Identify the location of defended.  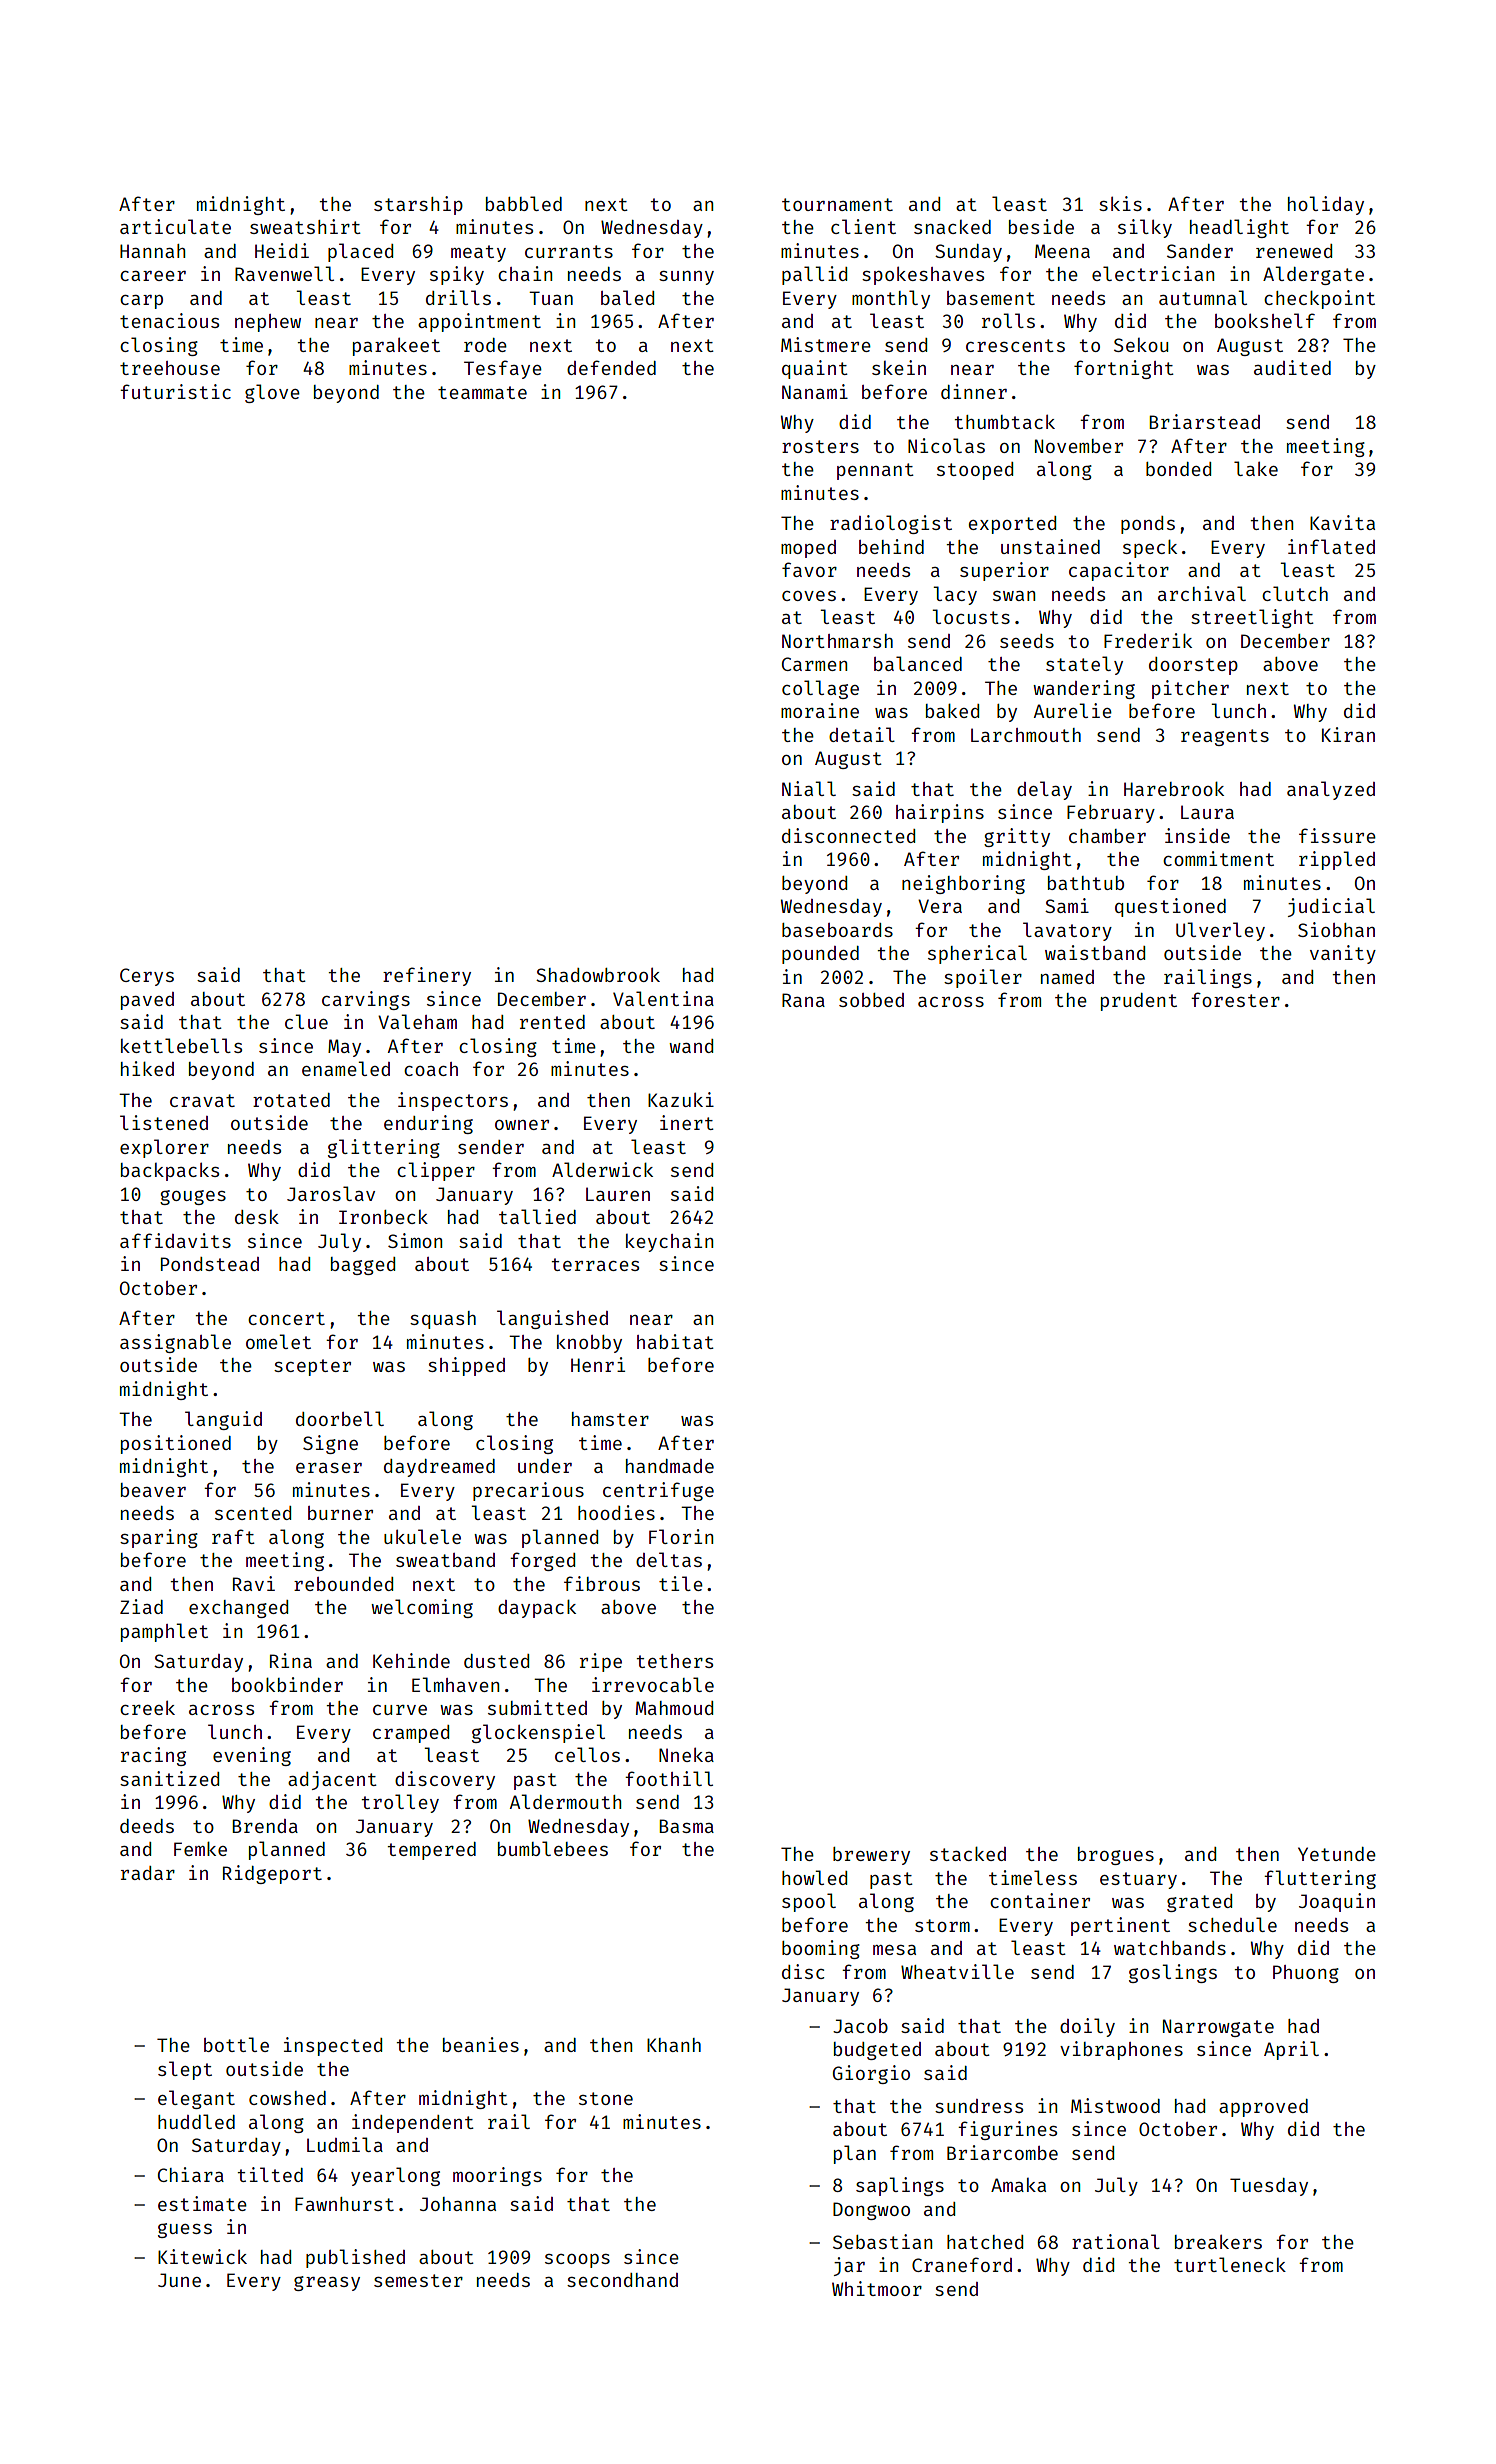
(611, 367).
